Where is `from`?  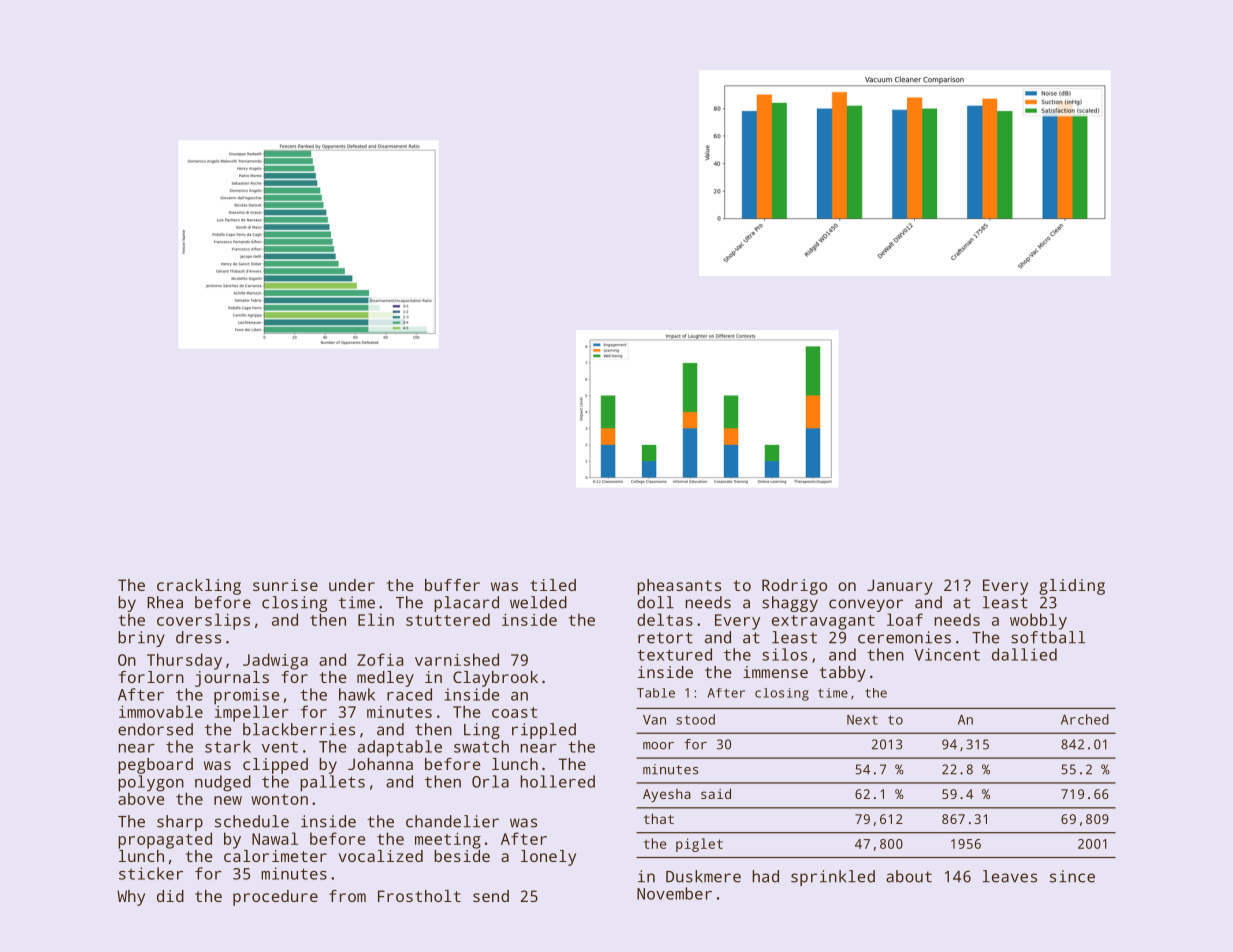
from is located at coordinates (347, 896).
